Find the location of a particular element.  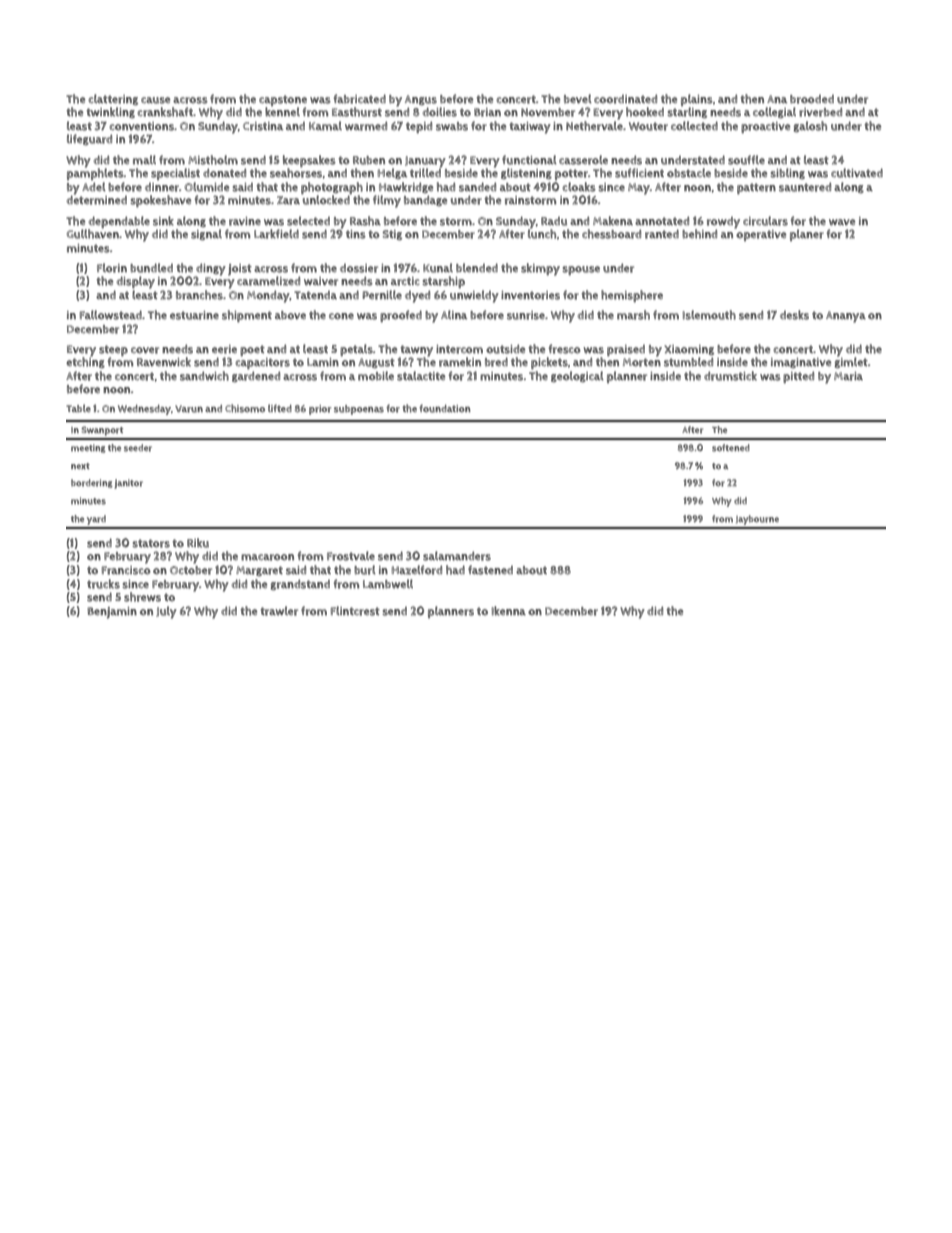

spokeshave is located at coordinates (160, 201).
